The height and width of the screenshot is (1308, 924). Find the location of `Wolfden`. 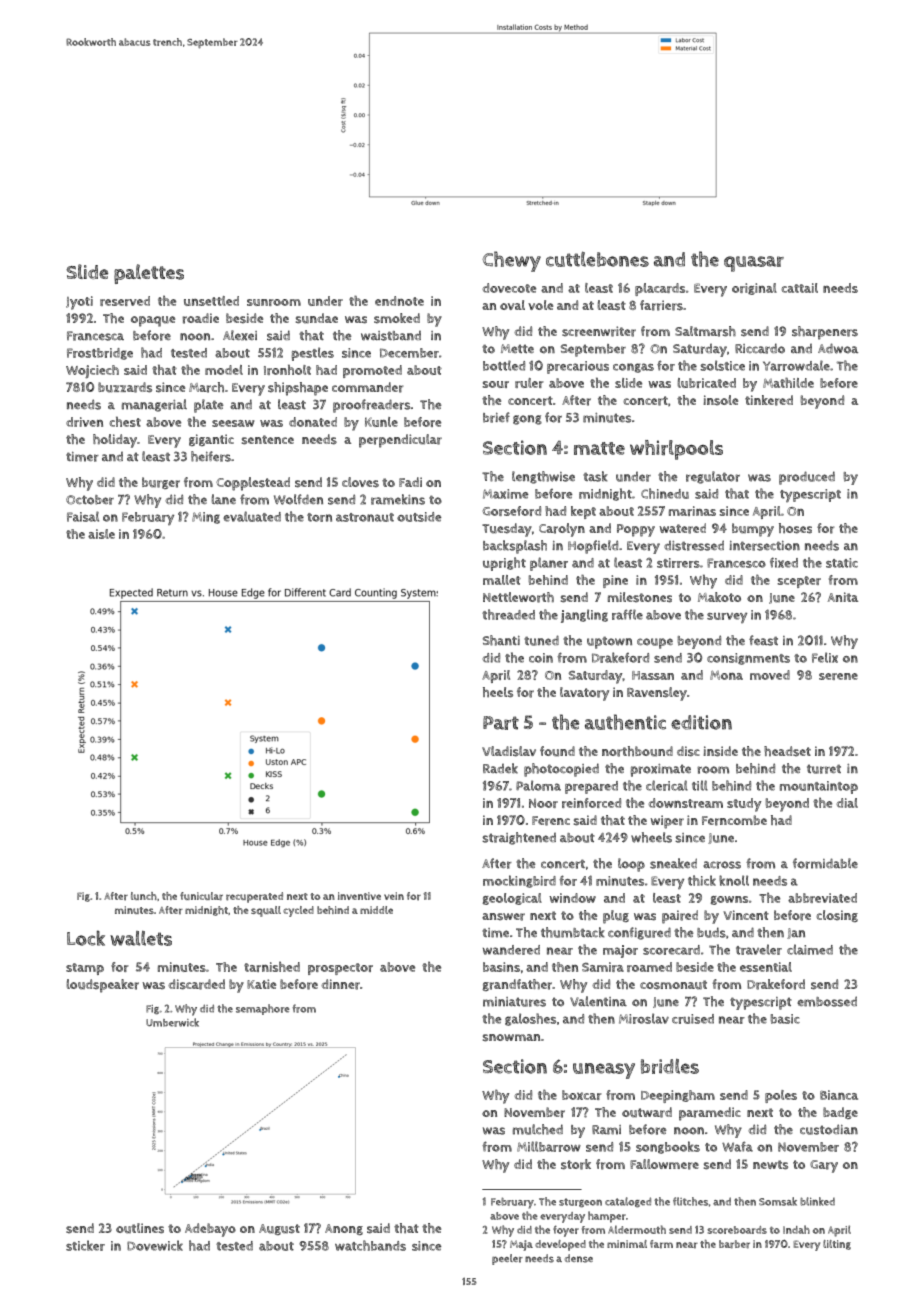

Wolfden is located at coordinates (298, 499).
